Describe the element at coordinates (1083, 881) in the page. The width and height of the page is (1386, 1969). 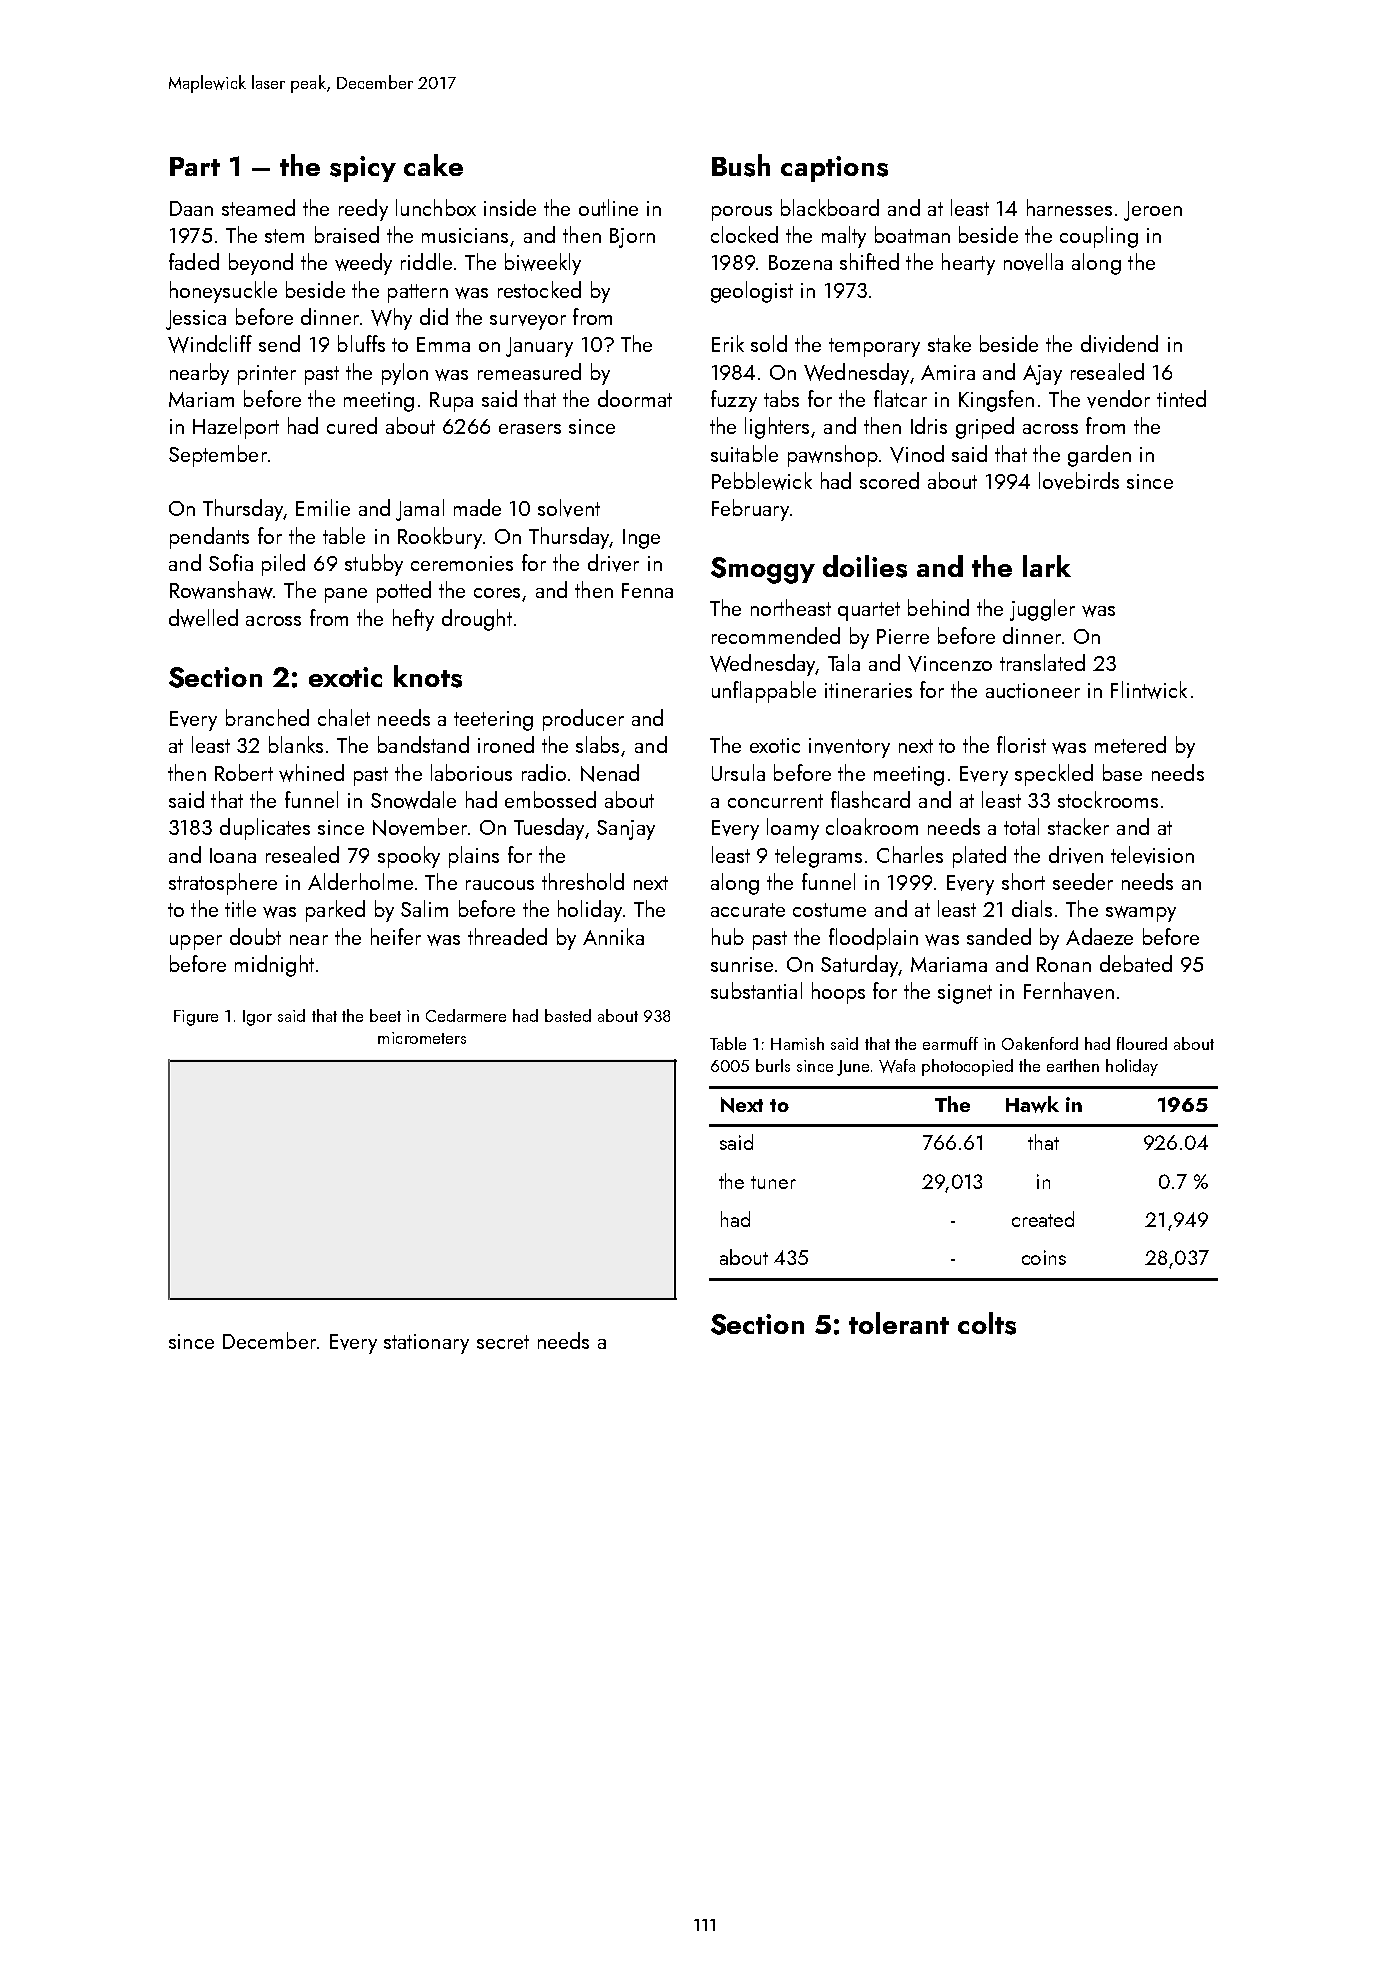
I see `seeder` at that location.
